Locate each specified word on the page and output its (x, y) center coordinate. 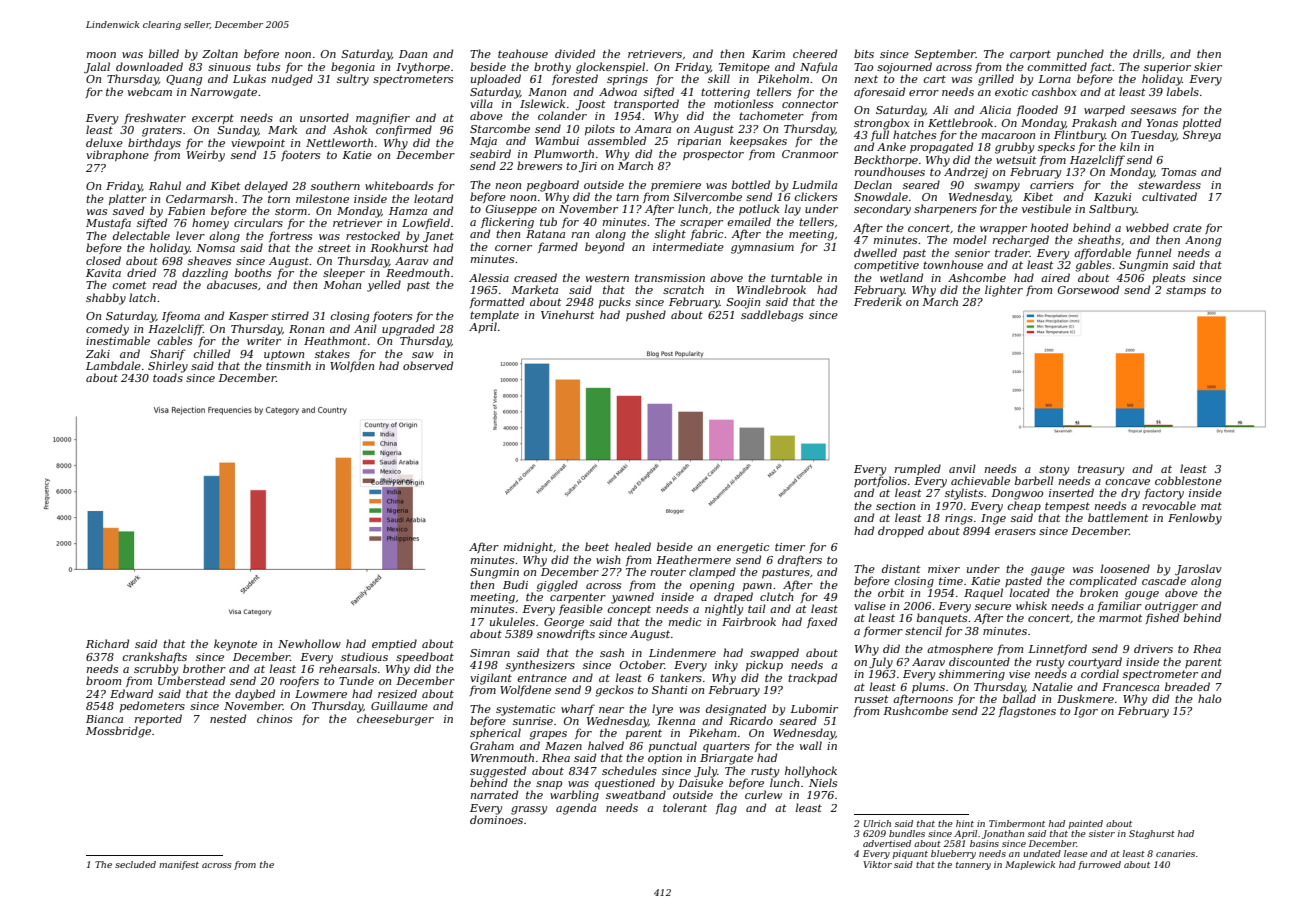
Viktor (877, 864)
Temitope (744, 68)
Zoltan (220, 53)
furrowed (1099, 865)
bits (864, 53)
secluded (135, 864)
